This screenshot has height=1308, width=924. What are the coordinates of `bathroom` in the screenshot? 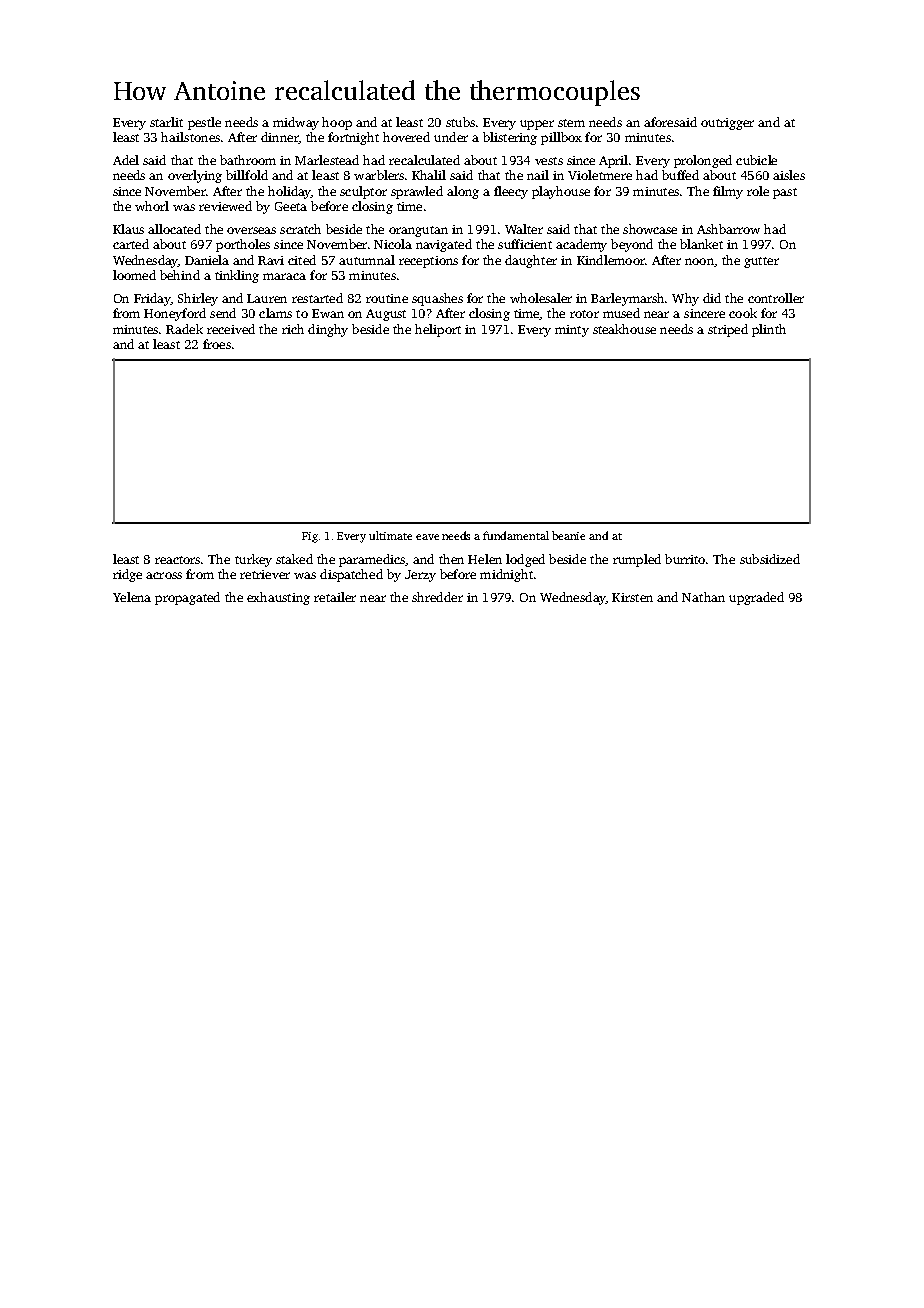 It's located at (248, 160).
